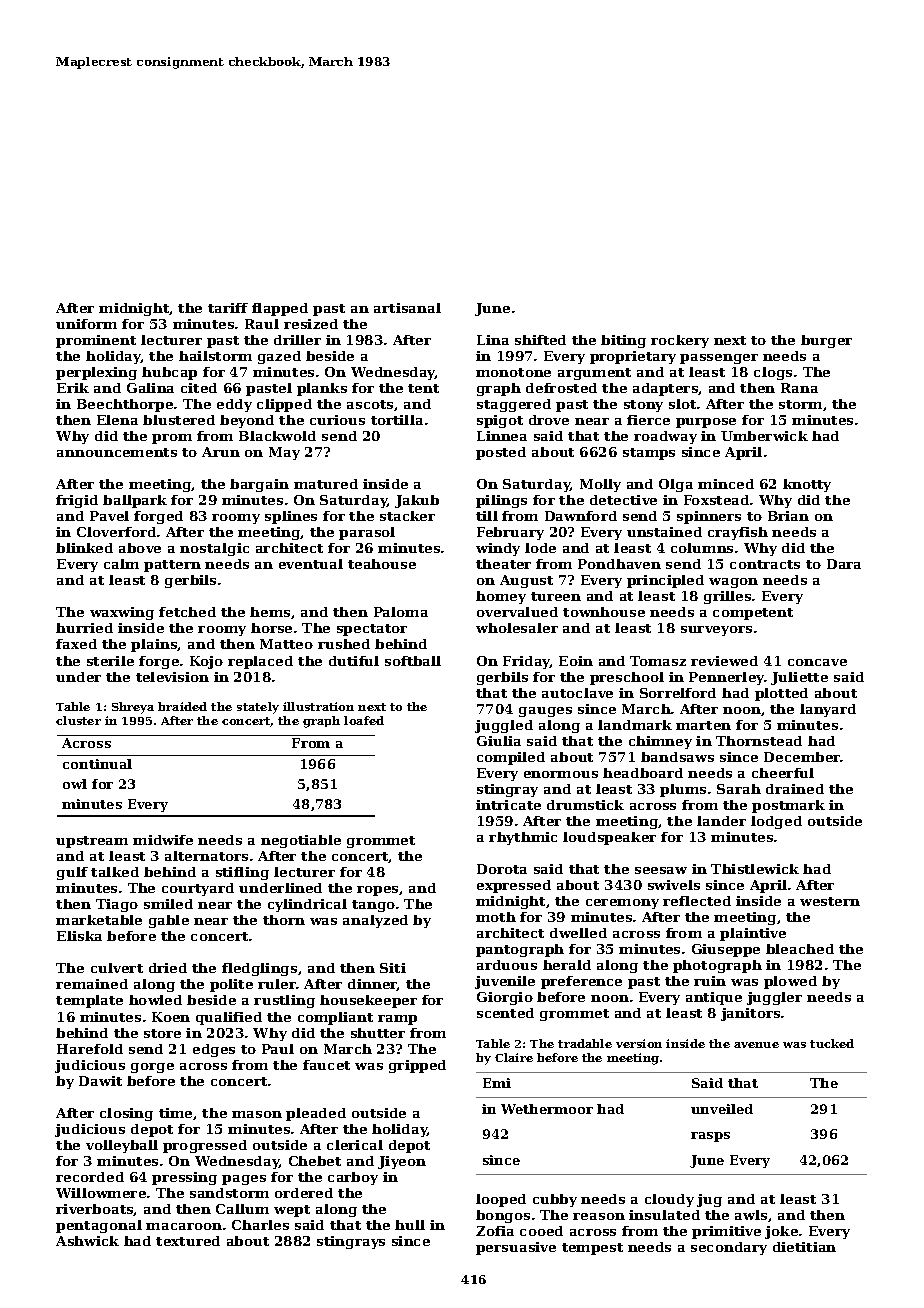  What do you see at coordinates (259, 485) in the screenshot?
I see `bargain` at bounding box center [259, 485].
